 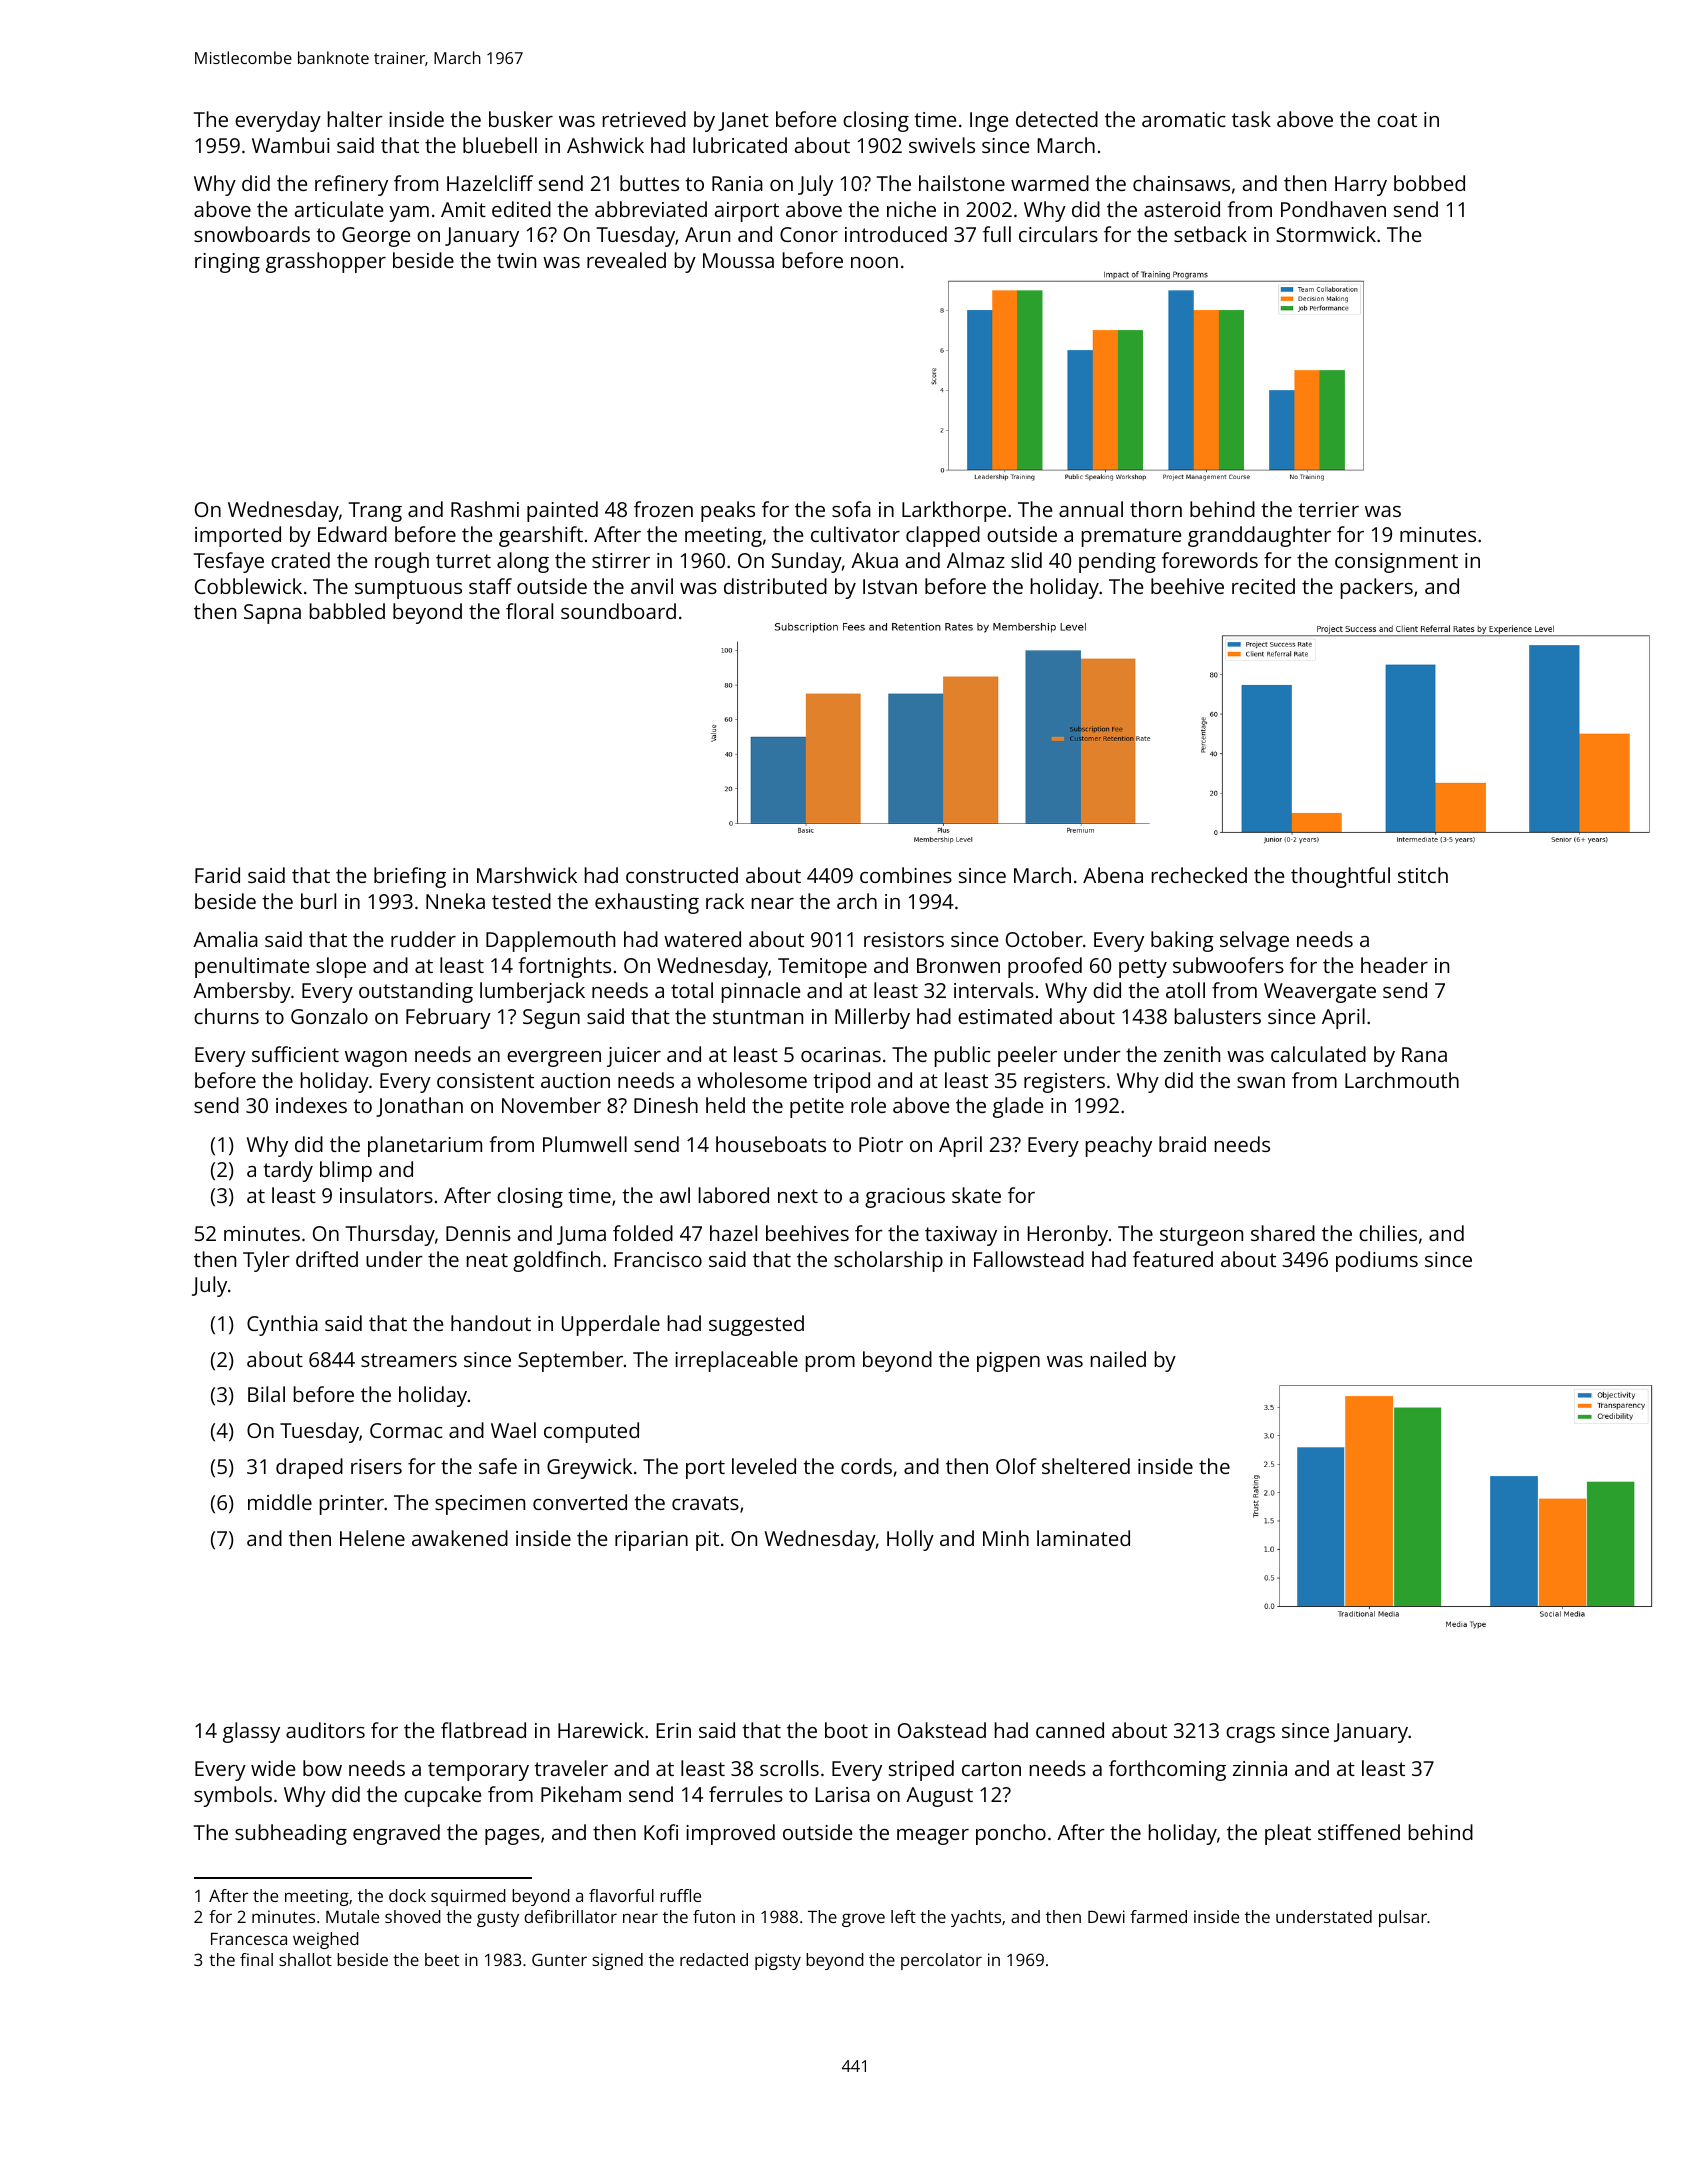 What do you see at coordinates (906, 875) in the image?
I see `combines` at bounding box center [906, 875].
